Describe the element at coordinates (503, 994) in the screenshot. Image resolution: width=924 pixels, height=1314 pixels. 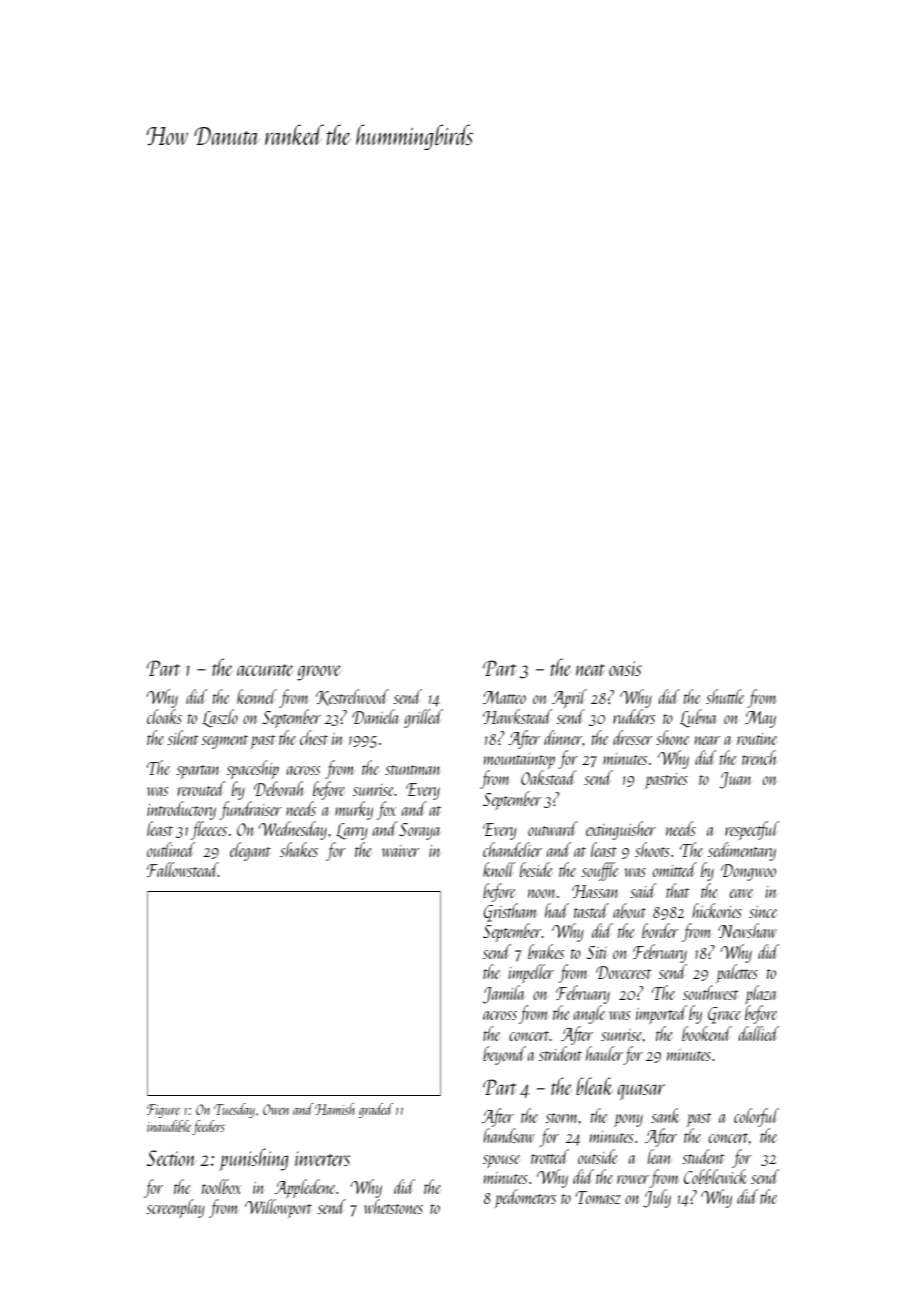
I see `Jamila` at that location.
